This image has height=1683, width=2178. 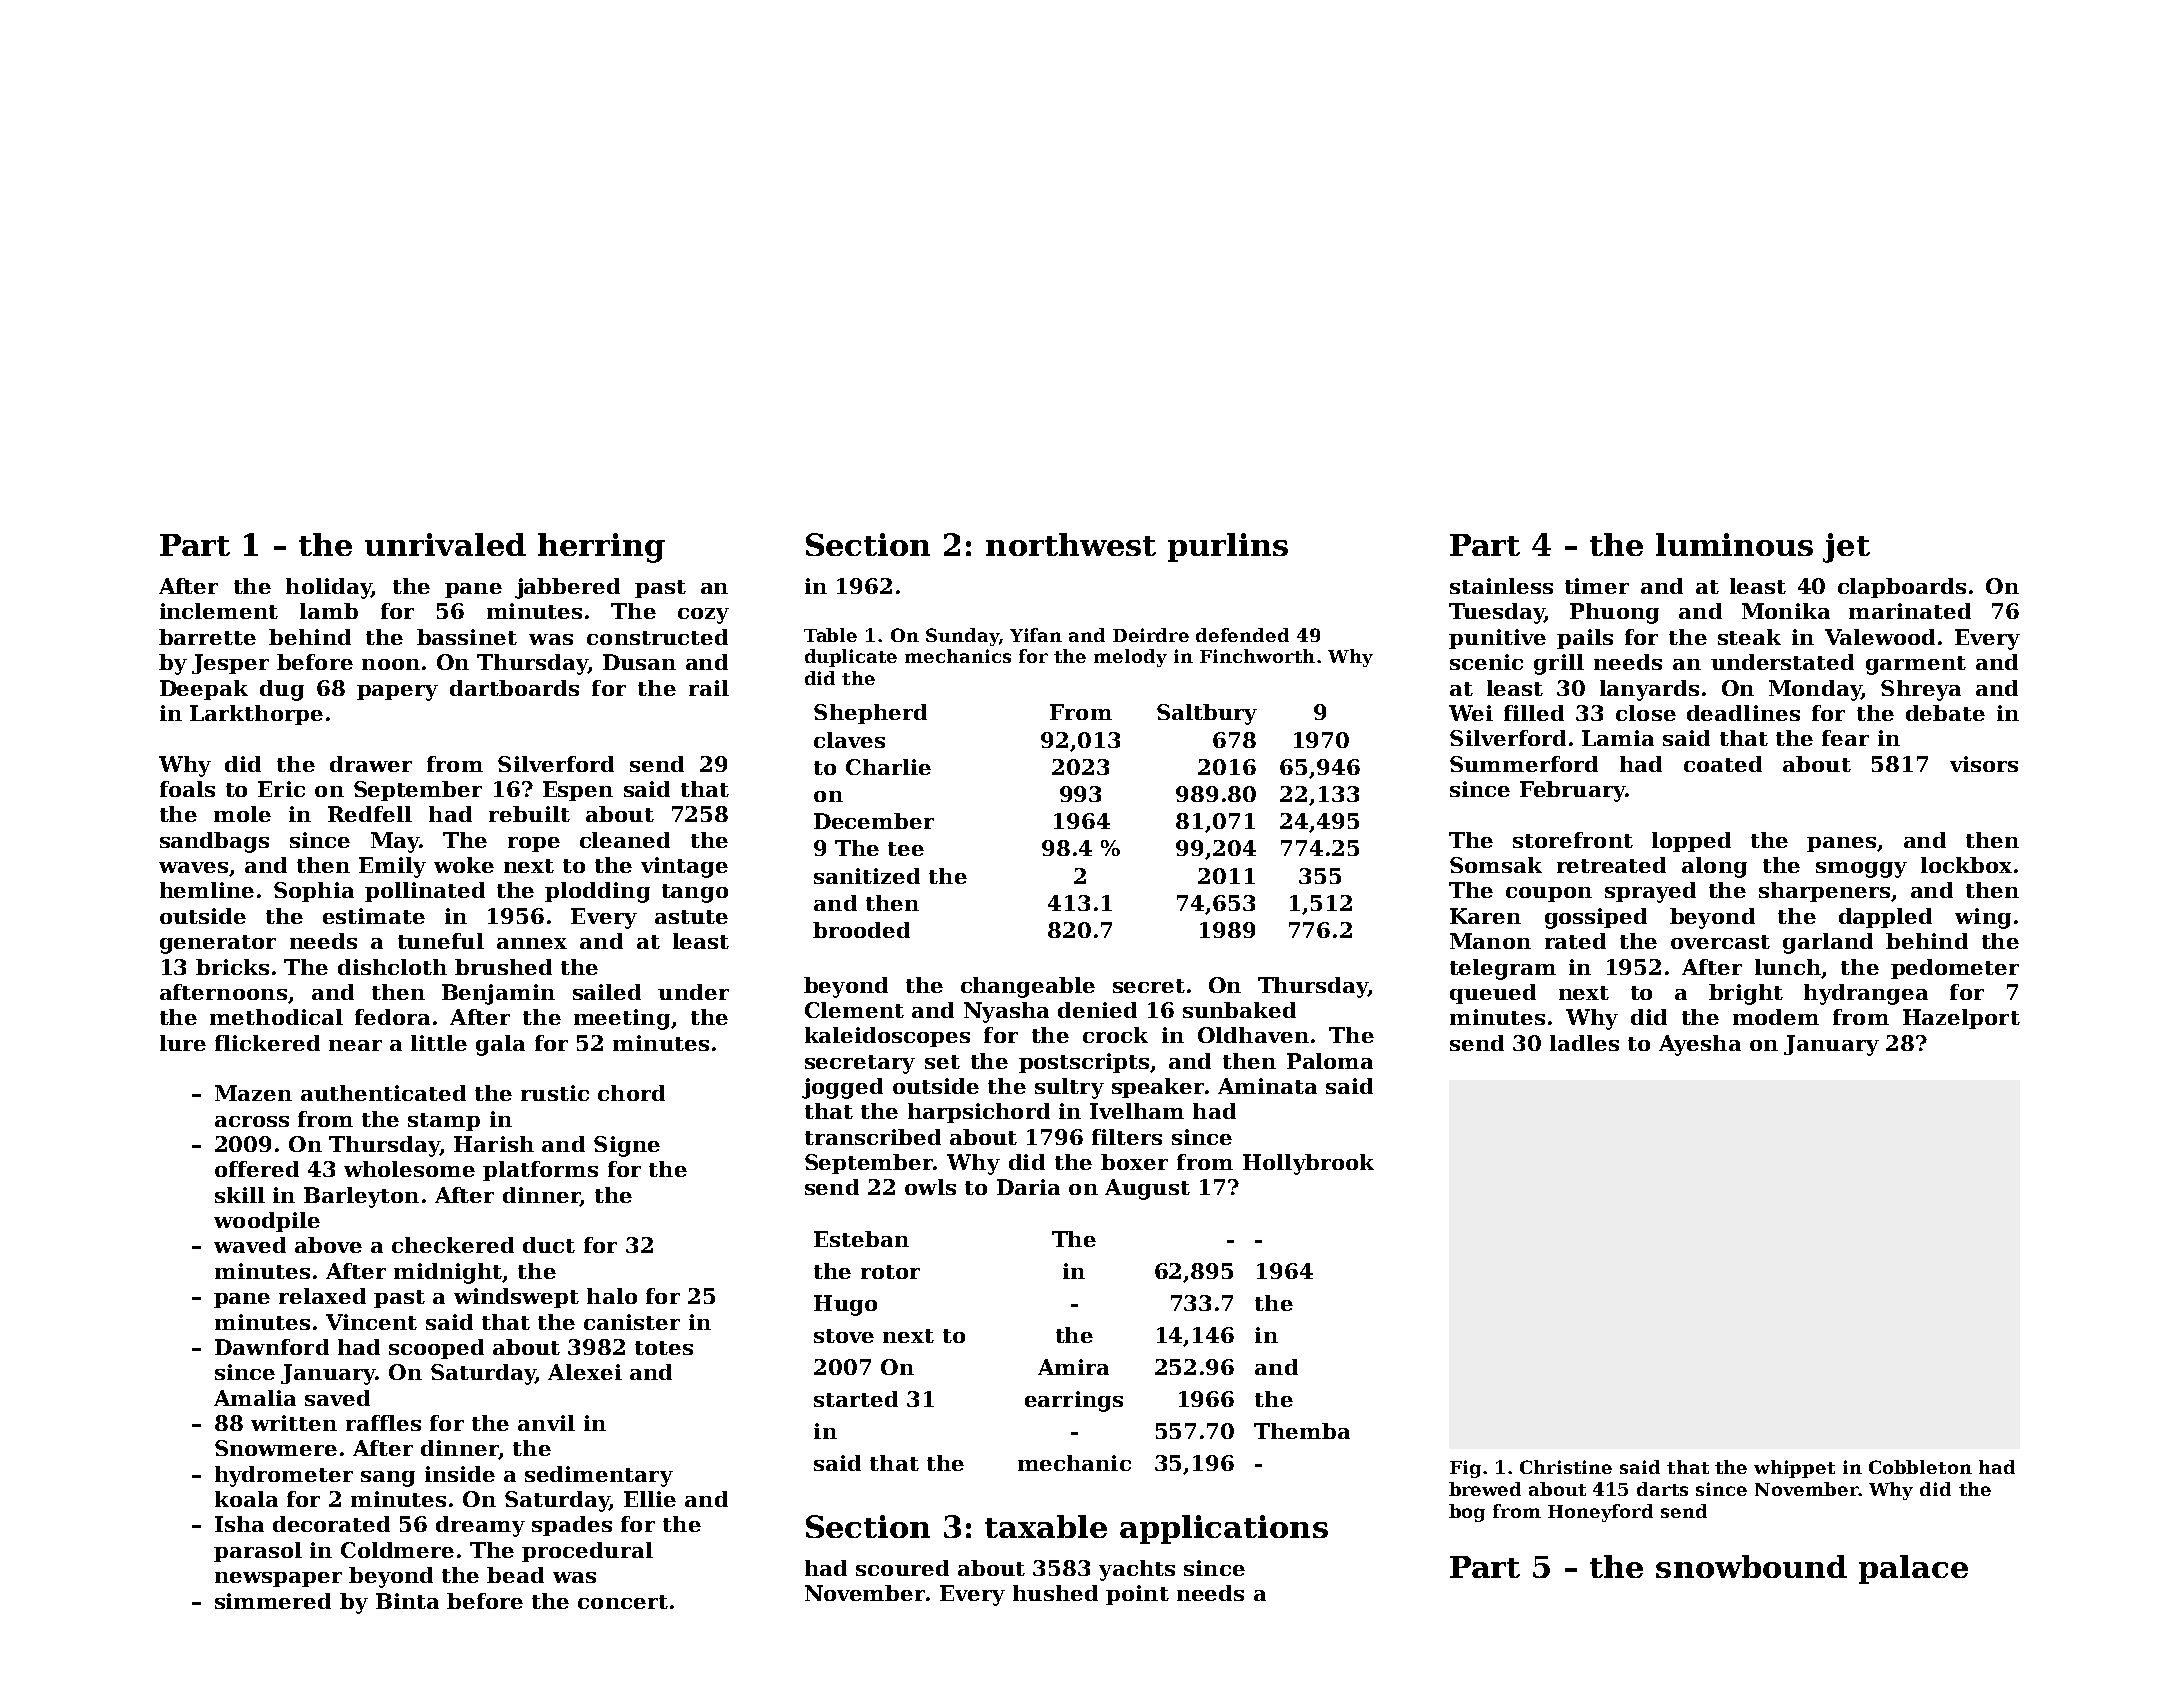 What do you see at coordinates (1207, 714) in the image?
I see `Saltbury` at bounding box center [1207, 714].
